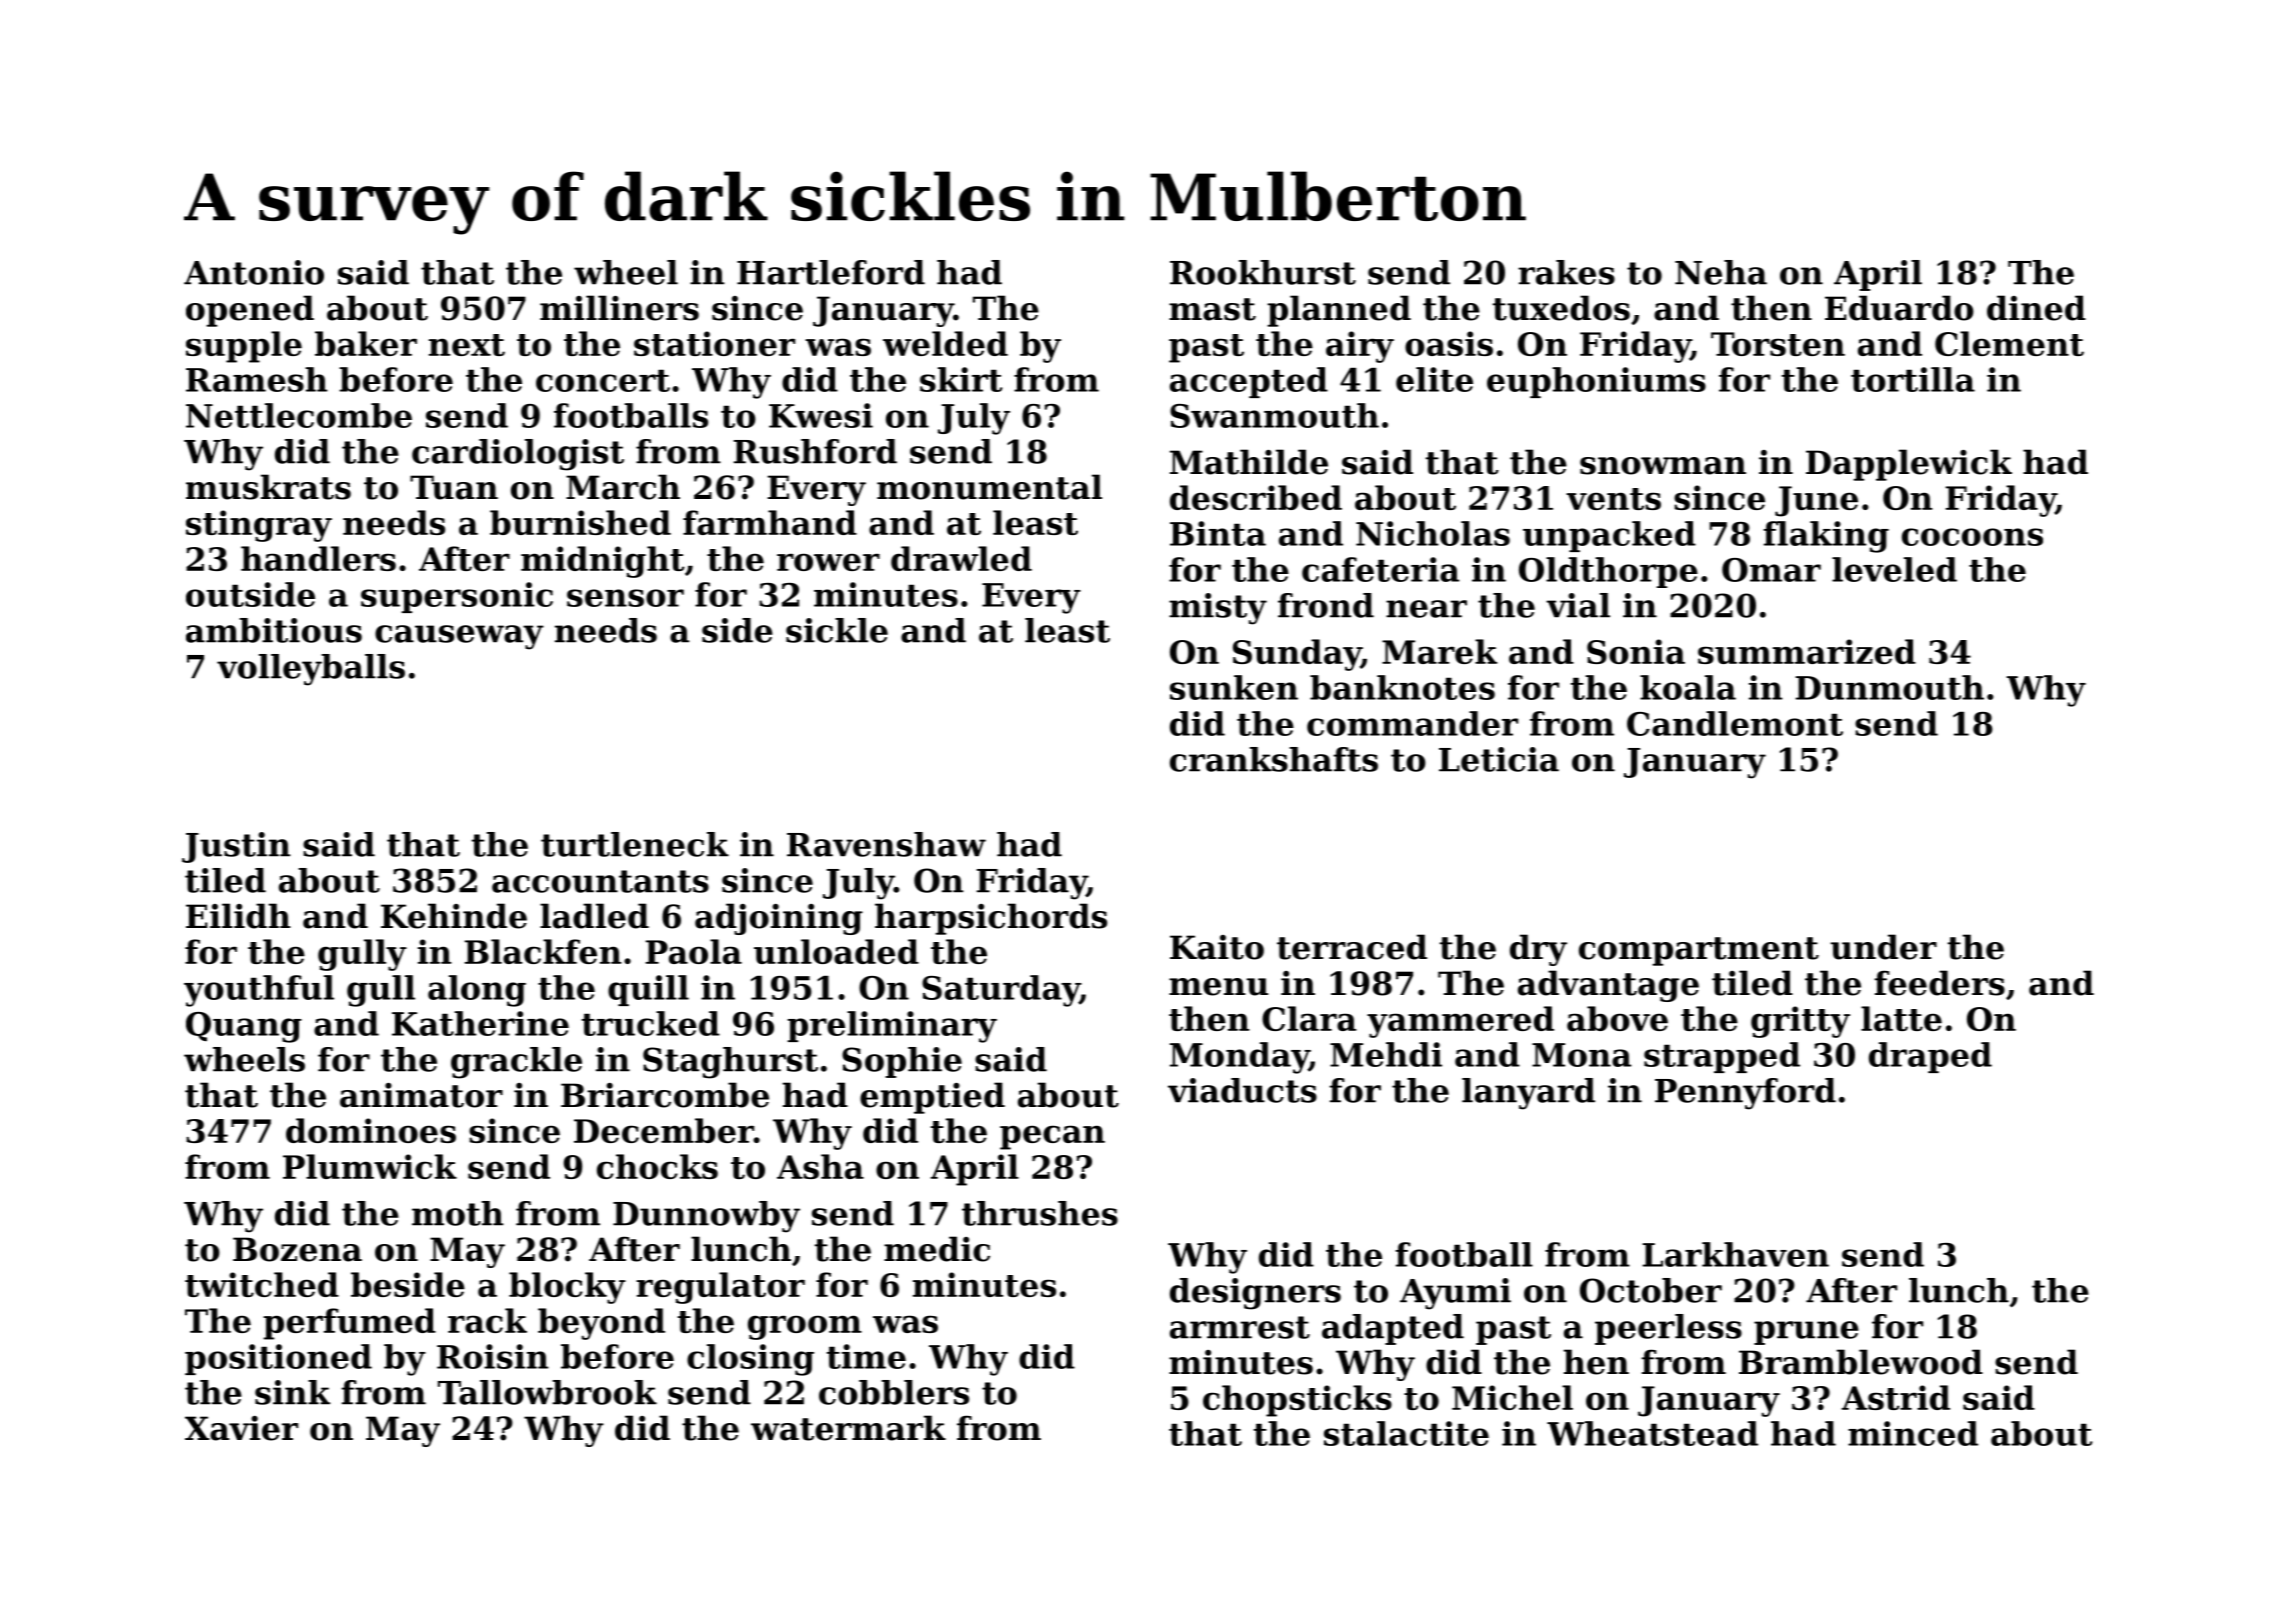  What do you see at coordinates (1883, 947) in the screenshot?
I see `under` at bounding box center [1883, 947].
